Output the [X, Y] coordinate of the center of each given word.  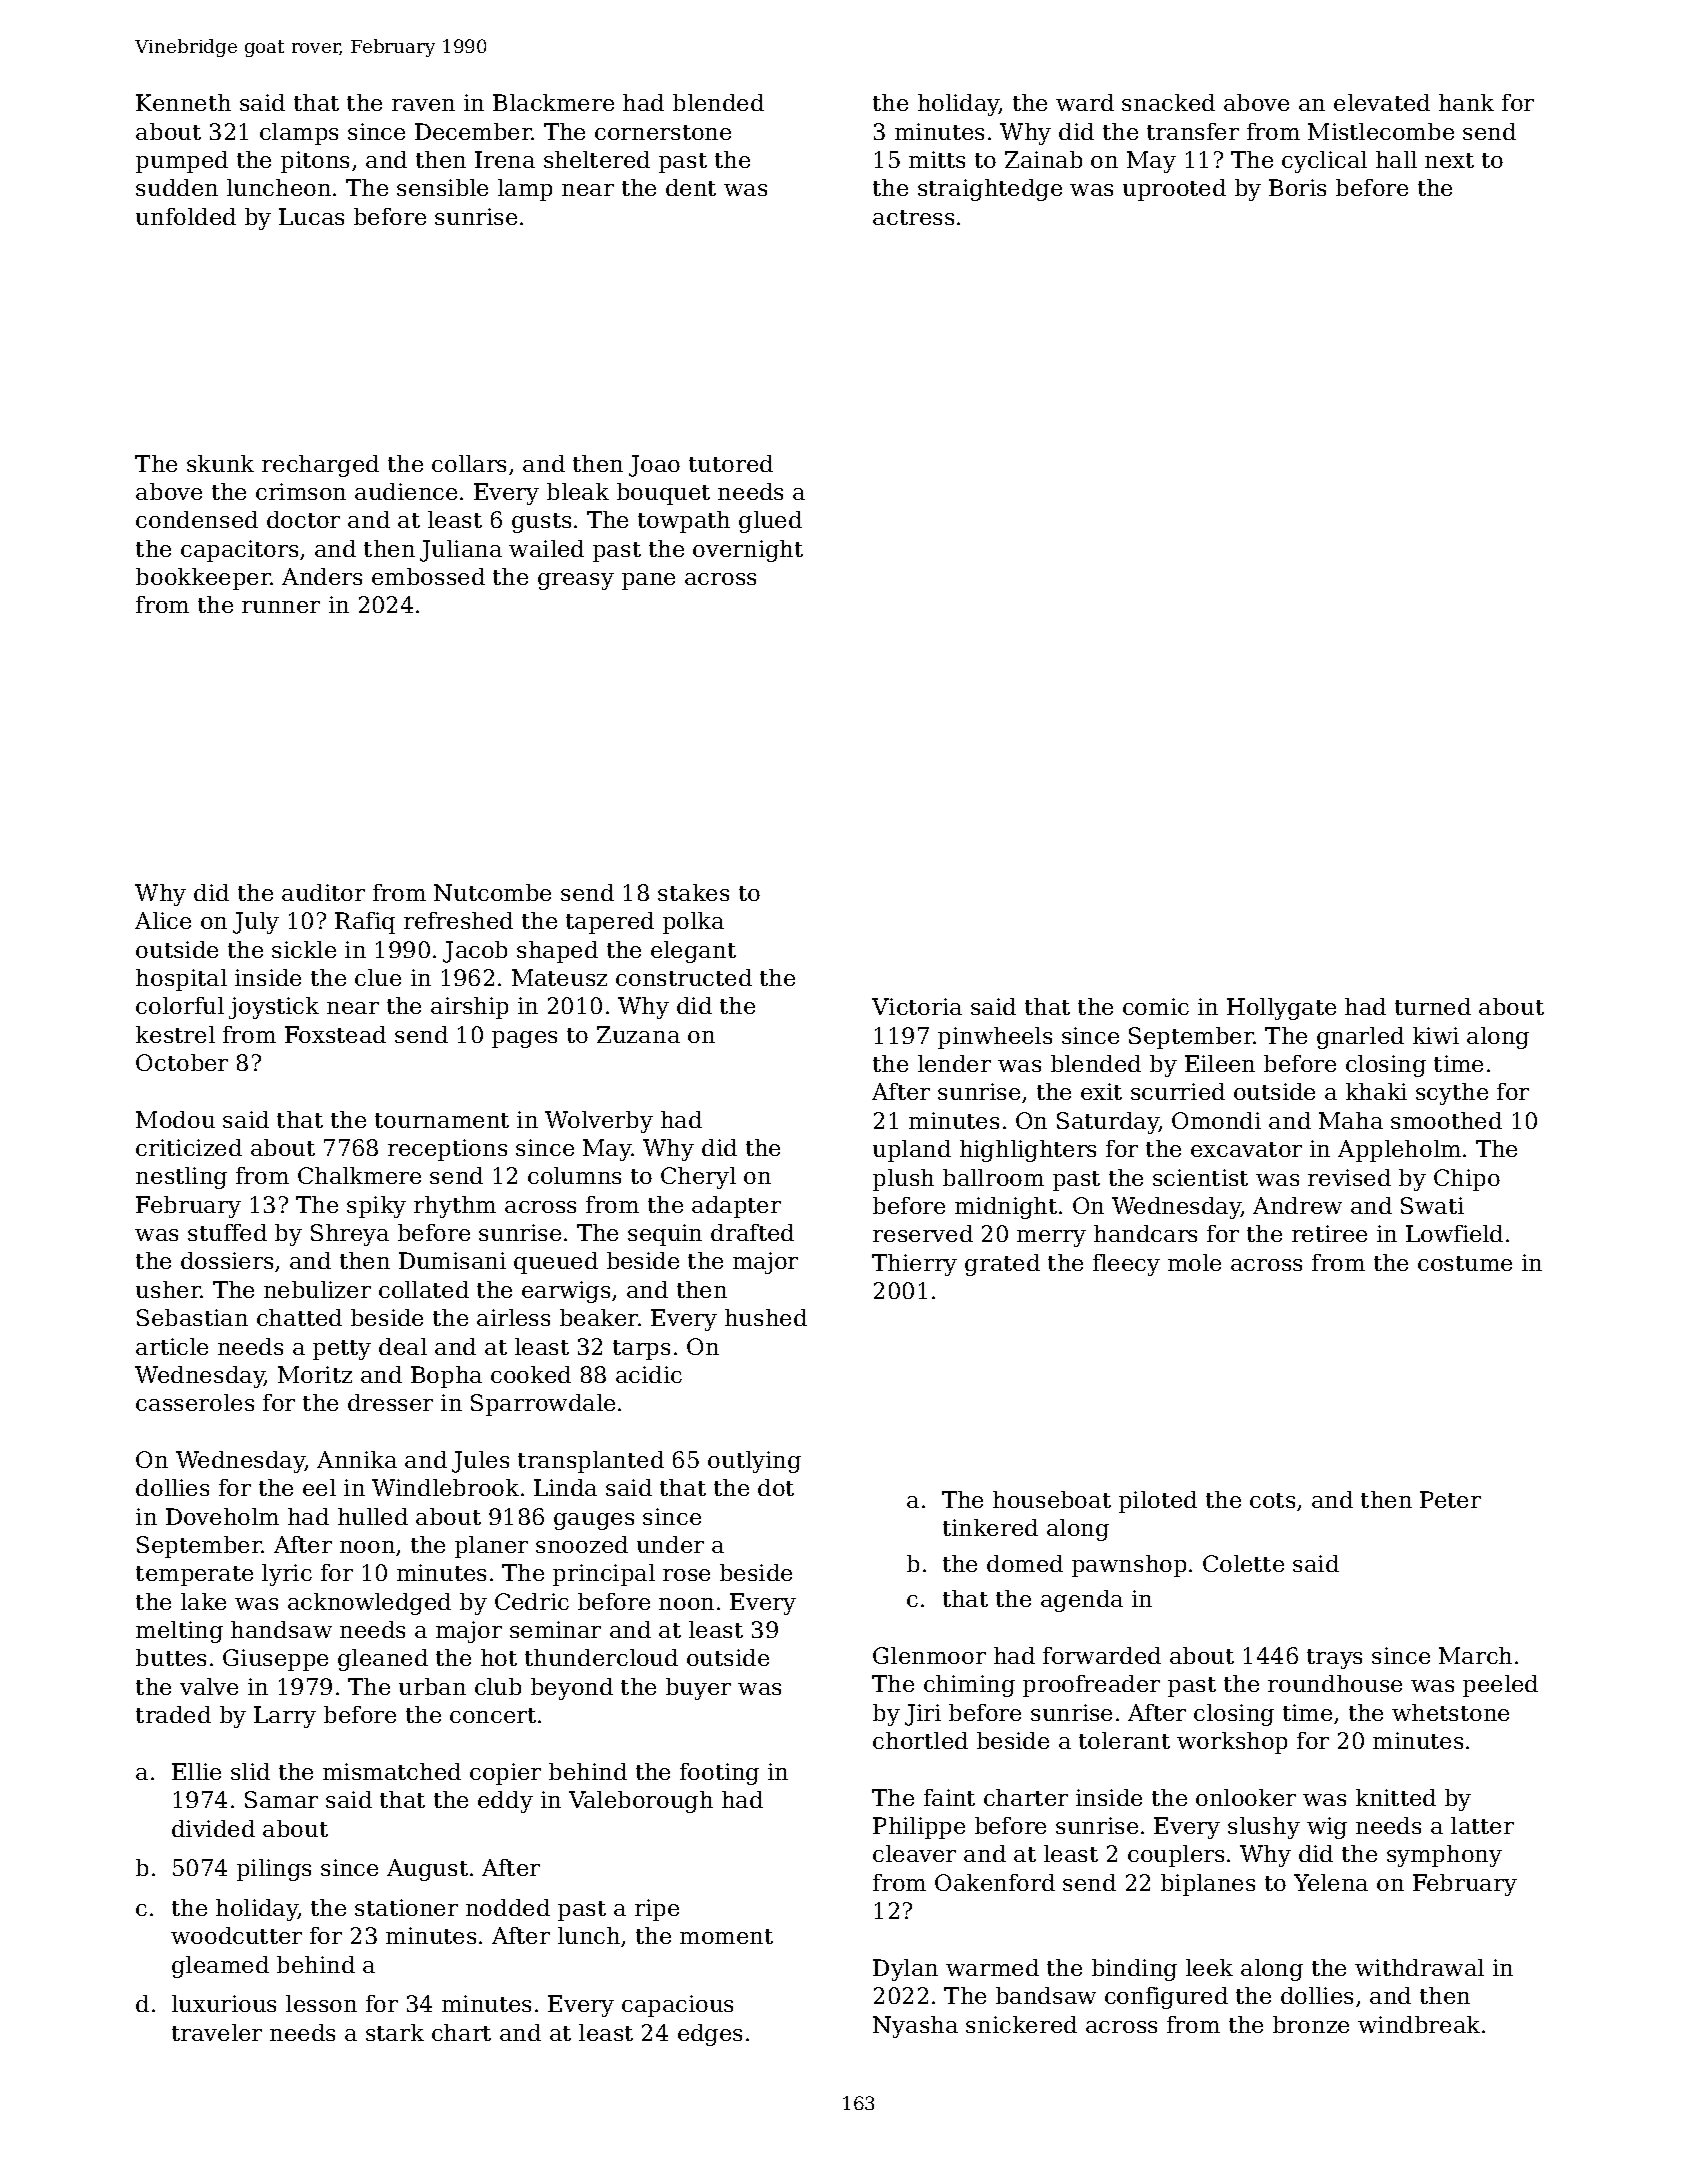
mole [1194, 1262]
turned [1433, 1006]
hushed [766, 1317]
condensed [197, 519]
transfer [1193, 131]
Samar [281, 1799]
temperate [194, 1576]
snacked [1168, 102]
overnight [748, 551]
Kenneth [183, 102]
